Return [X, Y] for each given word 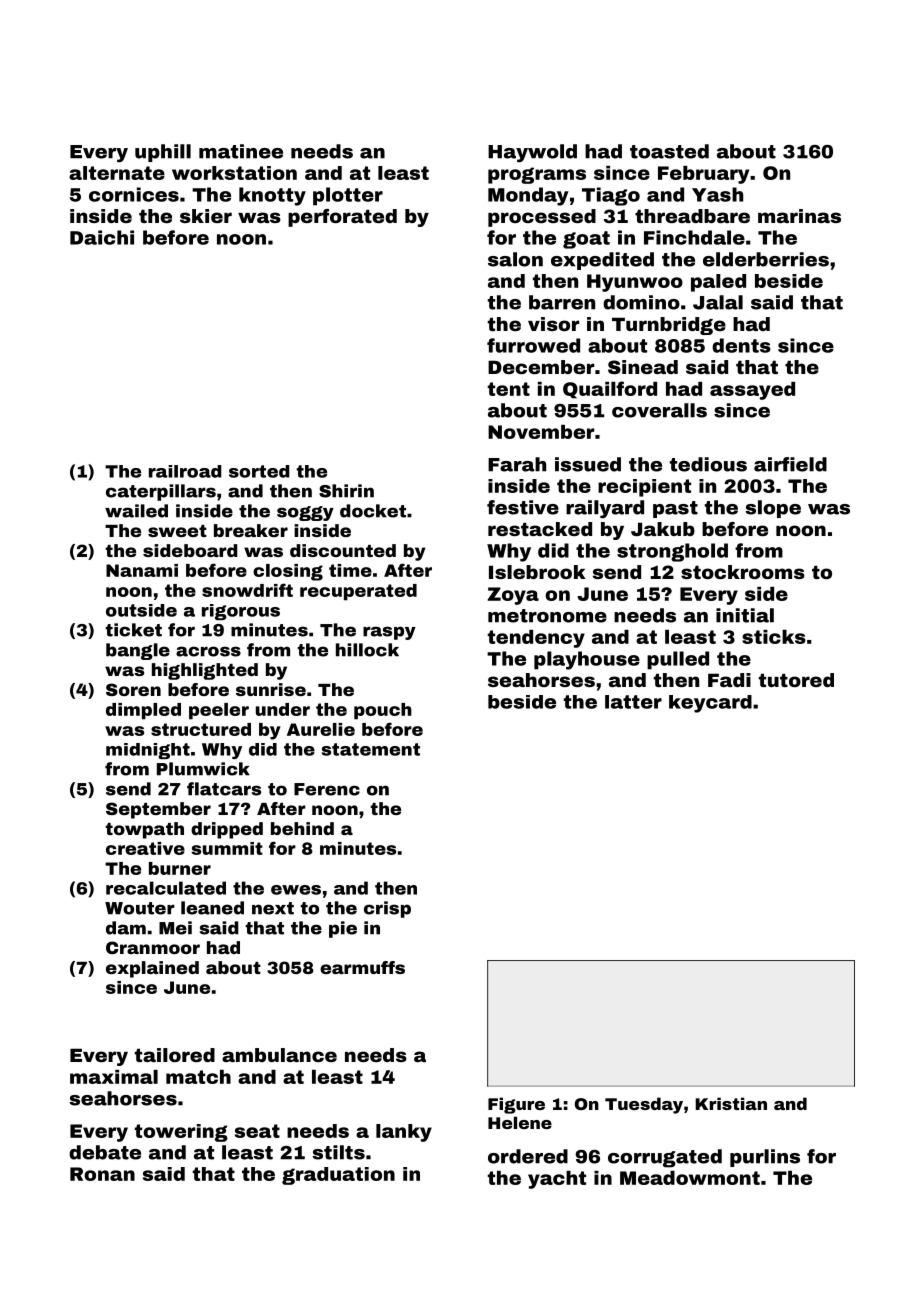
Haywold [532, 153]
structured [201, 729]
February [703, 175]
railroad [185, 471]
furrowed [533, 345]
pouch [383, 711]
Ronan [102, 1174]
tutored [796, 680]
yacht [557, 1180]
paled [718, 283]
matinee [241, 151]
